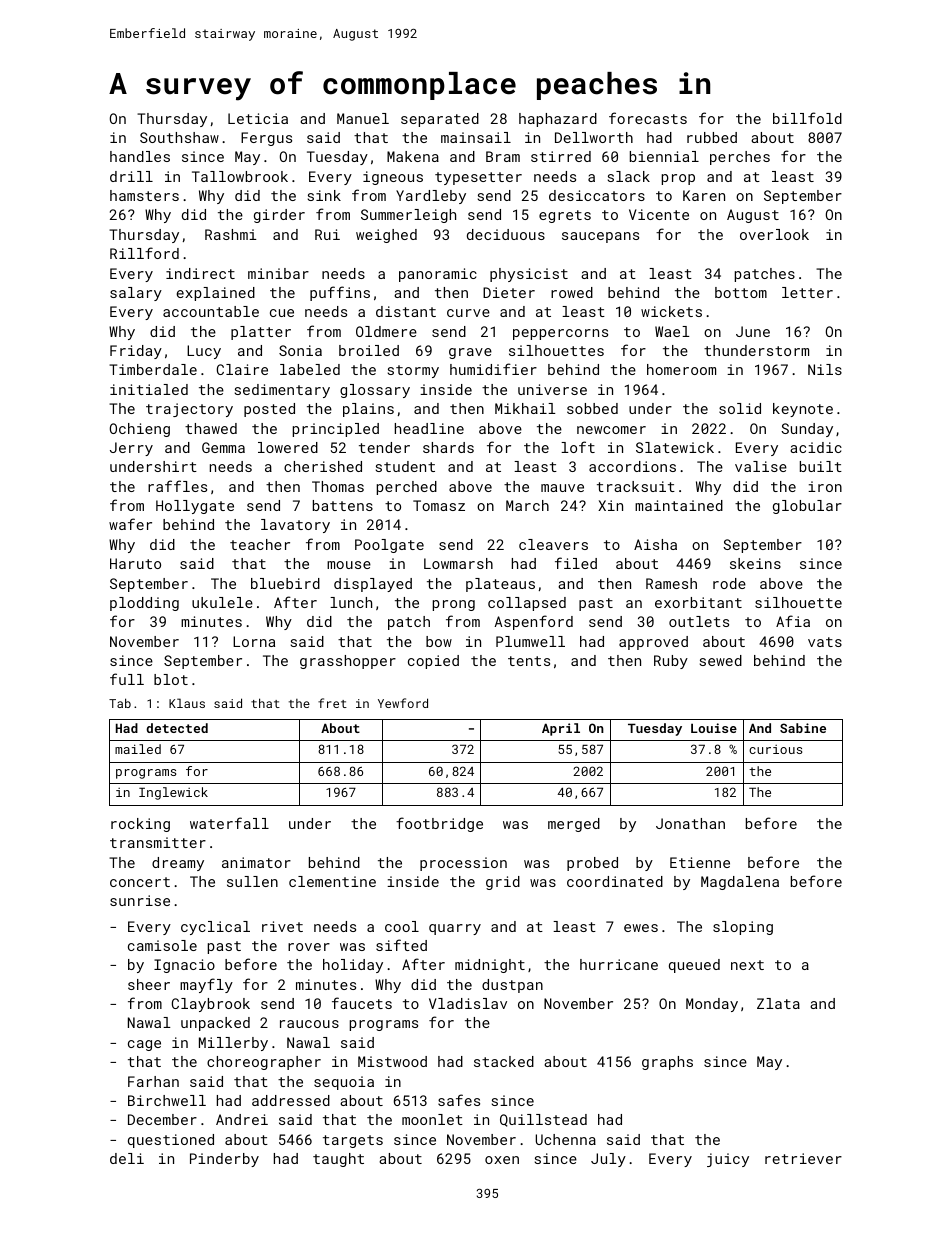 Image resolution: width=952 pixels, height=1233 pixels. What do you see at coordinates (353, 1141) in the screenshot?
I see `targets` at bounding box center [353, 1141].
